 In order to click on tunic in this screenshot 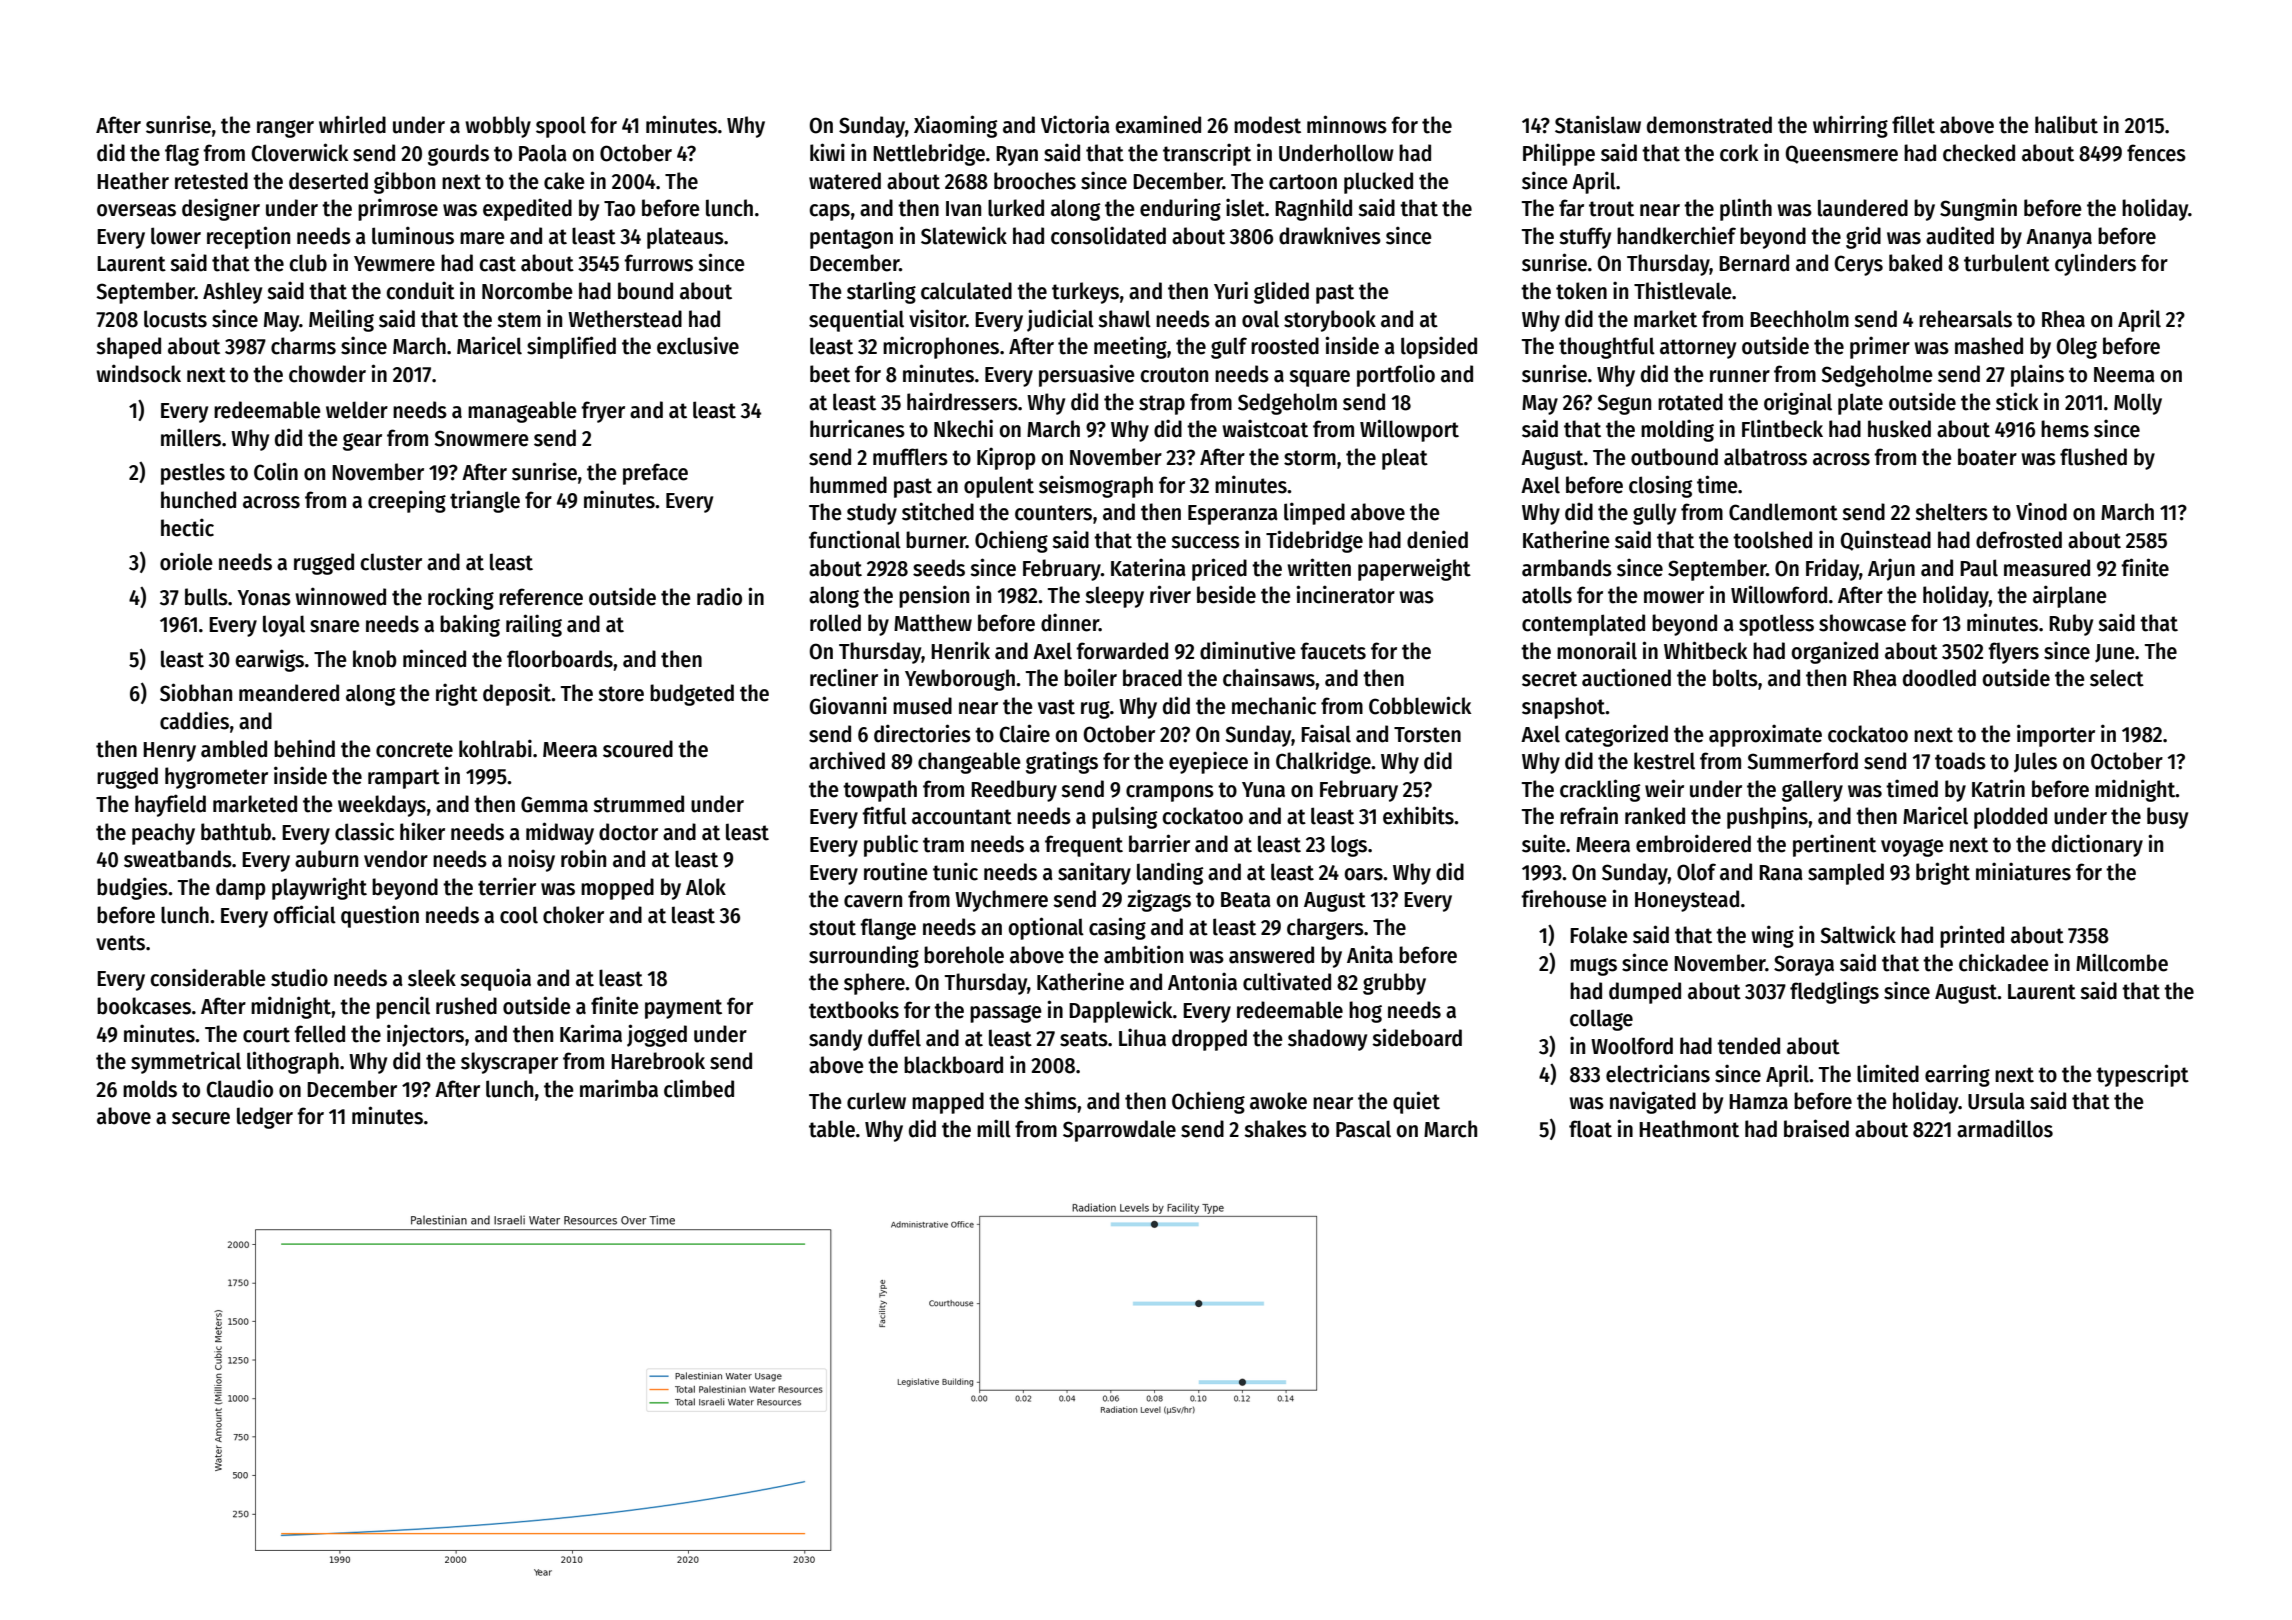, I will do `click(955, 871)`.
